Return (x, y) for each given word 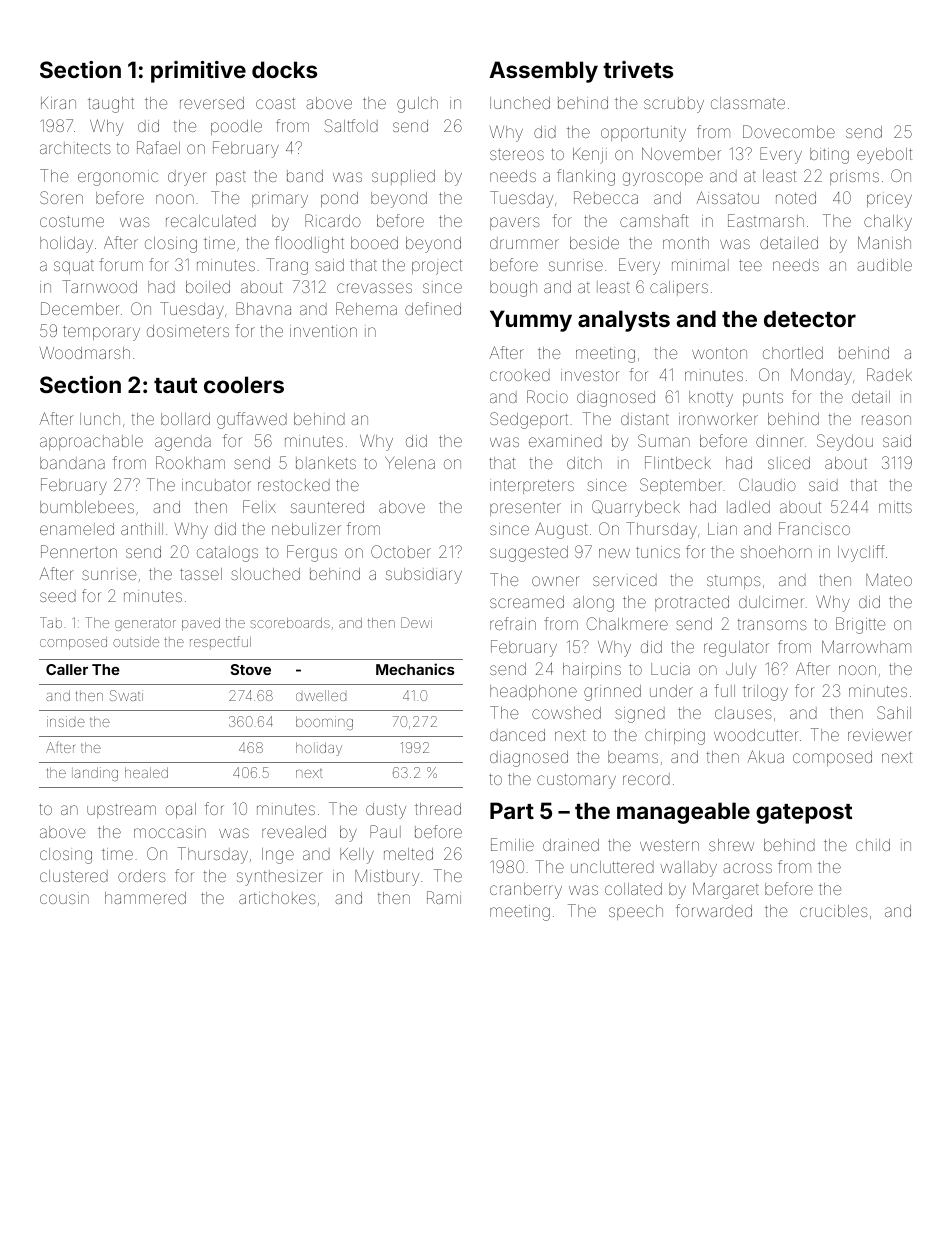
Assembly (543, 72)
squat (74, 267)
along (593, 604)
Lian (722, 529)
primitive (198, 72)
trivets (638, 69)
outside (136, 642)
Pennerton (79, 551)
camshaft (654, 220)
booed (374, 243)
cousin (64, 898)
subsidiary (424, 576)
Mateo (889, 580)
